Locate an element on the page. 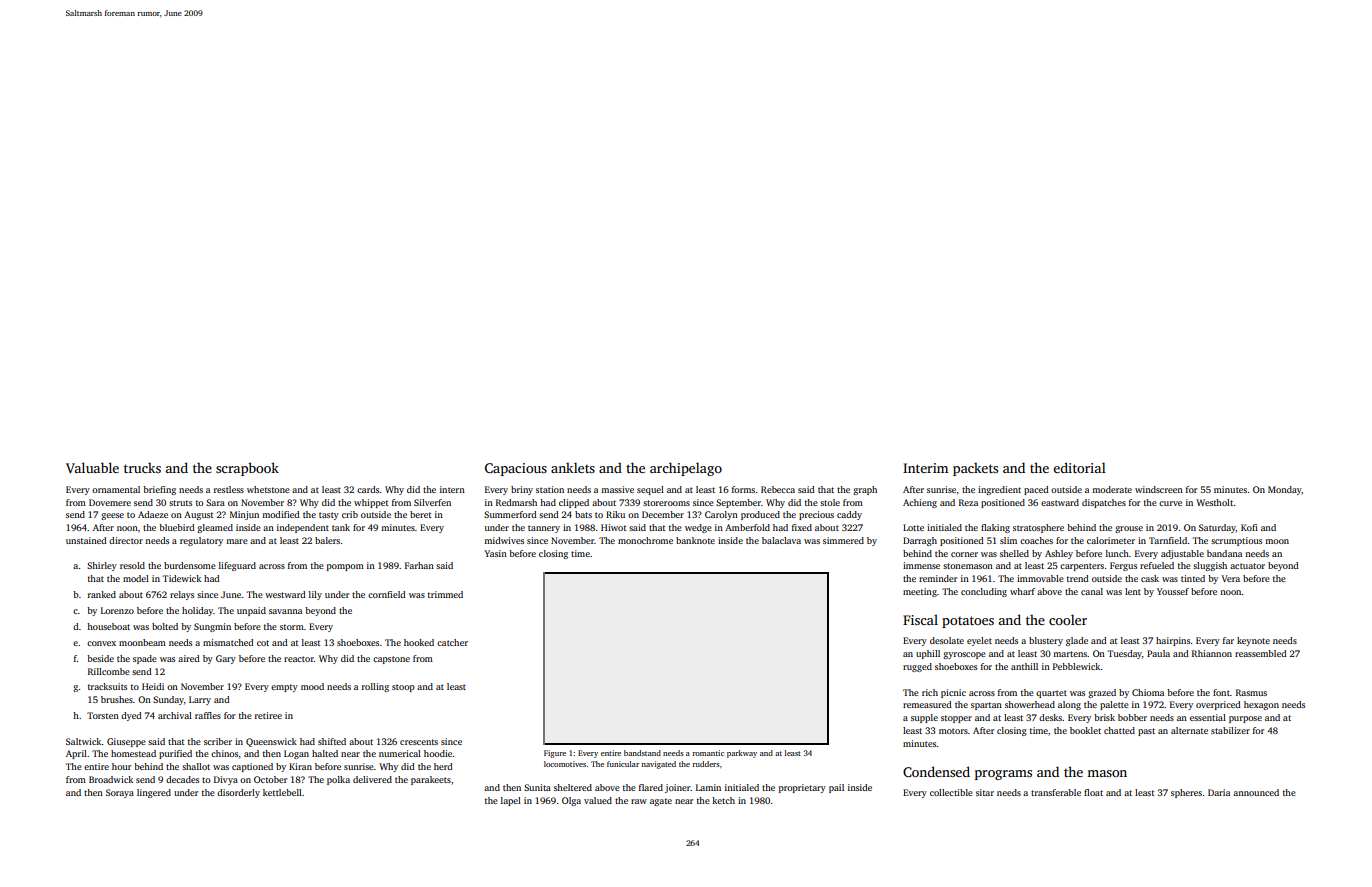 The height and width of the page is (887, 1372). palette is located at coordinates (1114, 705).
